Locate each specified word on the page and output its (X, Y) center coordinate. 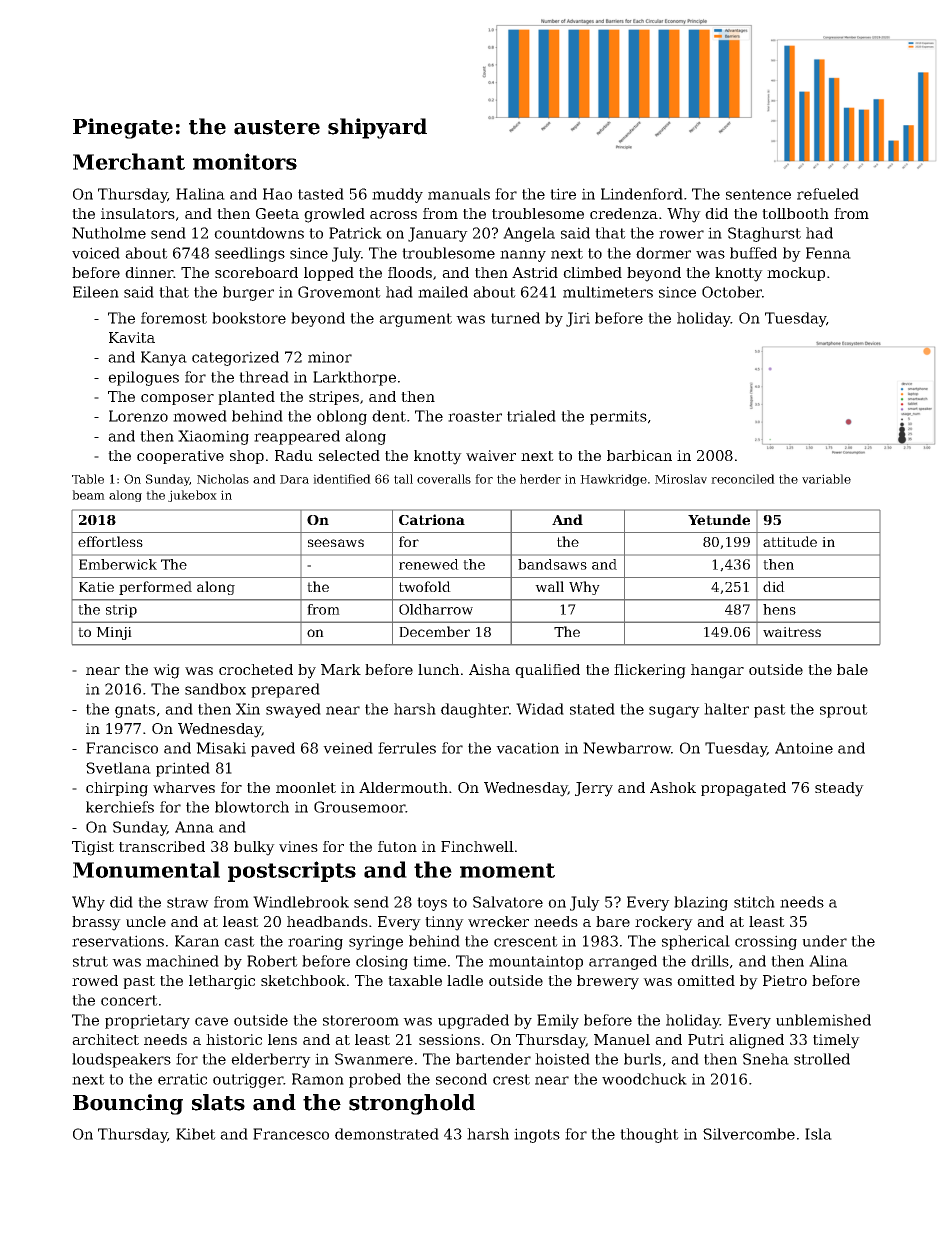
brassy (96, 923)
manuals (459, 194)
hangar (717, 671)
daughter (475, 710)
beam (88, 495)
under (824, 941)
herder (540, 479)
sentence (758, 194)
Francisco (122, 748)
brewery (608, 982)
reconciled (743, 479)
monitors (245, 161)
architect (105, 1039)
